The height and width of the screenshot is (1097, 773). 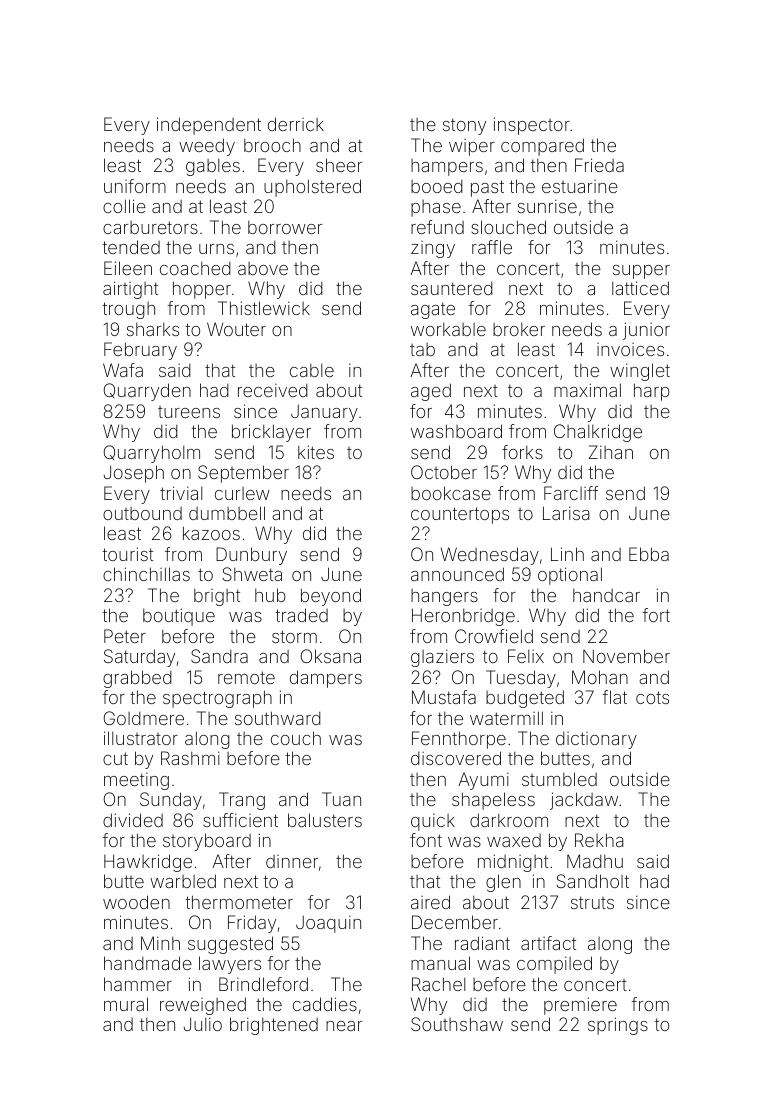 What do you see at coordinates (270, 595) in the screenshot?
I see `hub` at bounding box center [270, 595].
